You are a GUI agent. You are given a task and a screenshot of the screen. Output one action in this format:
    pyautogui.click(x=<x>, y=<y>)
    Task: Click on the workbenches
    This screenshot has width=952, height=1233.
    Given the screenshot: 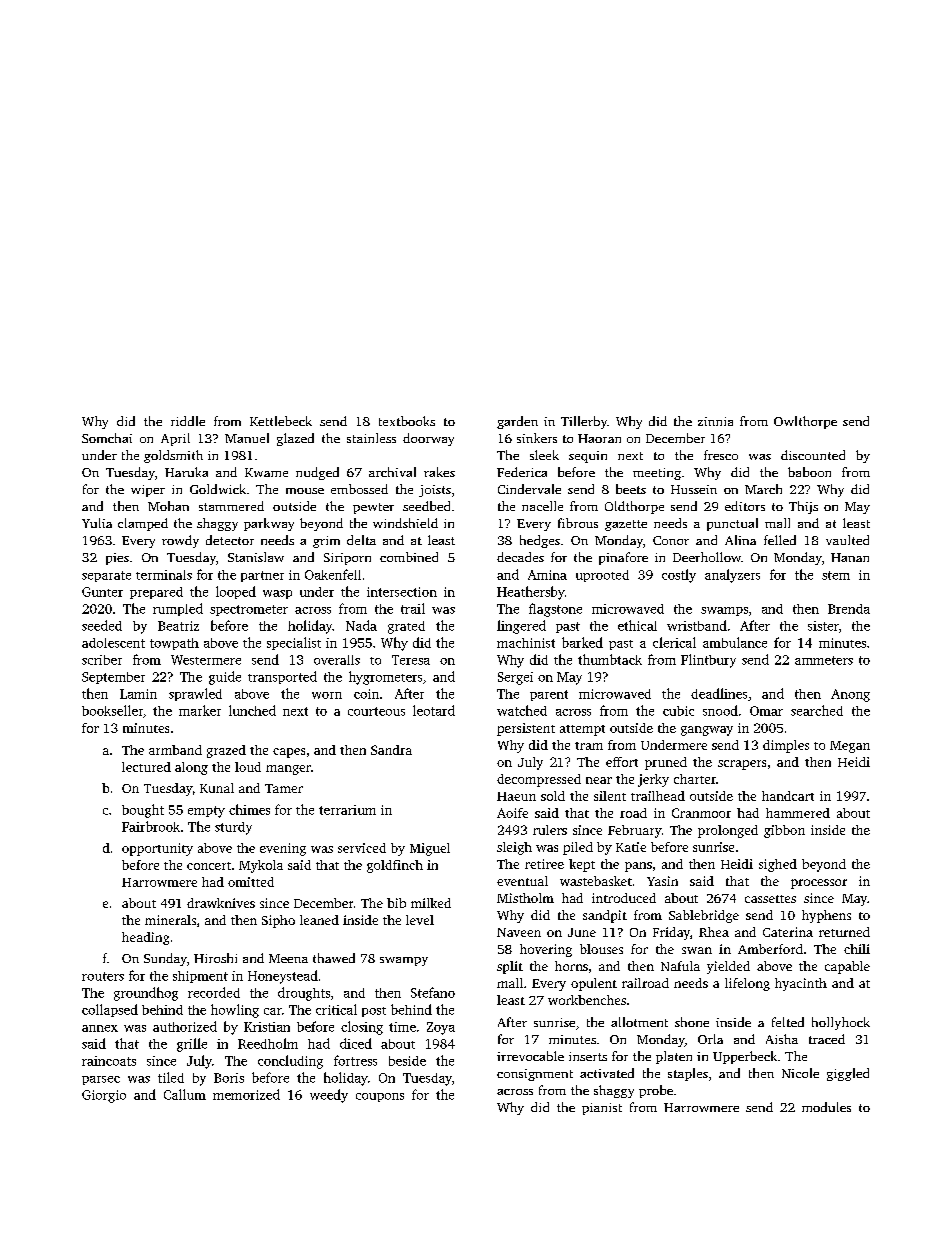 What is the action you would take?
    pyautogui.click(x=587, y=1000)
